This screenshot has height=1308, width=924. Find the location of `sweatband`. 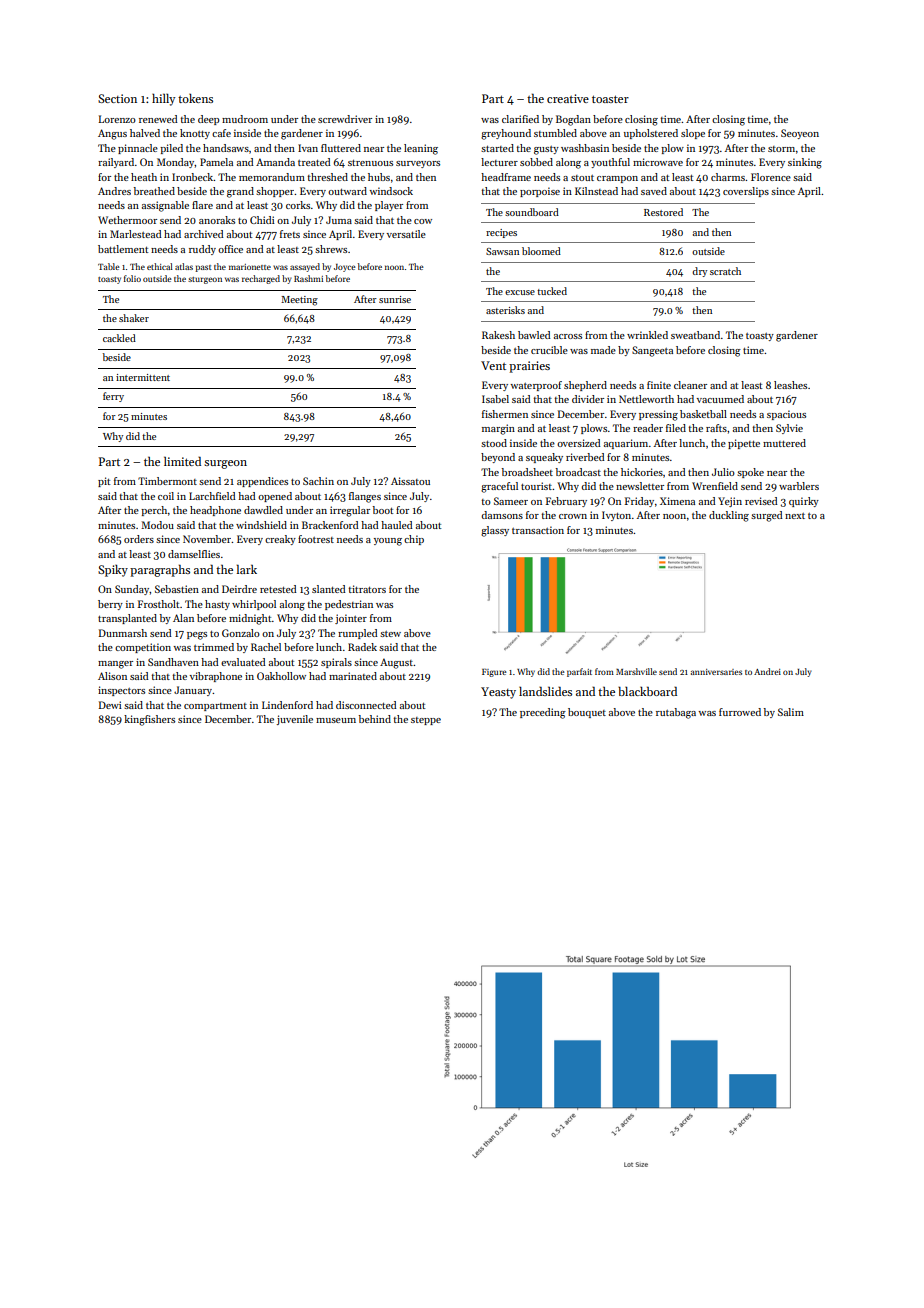

sweatband is located at coordinates (695, 335).
